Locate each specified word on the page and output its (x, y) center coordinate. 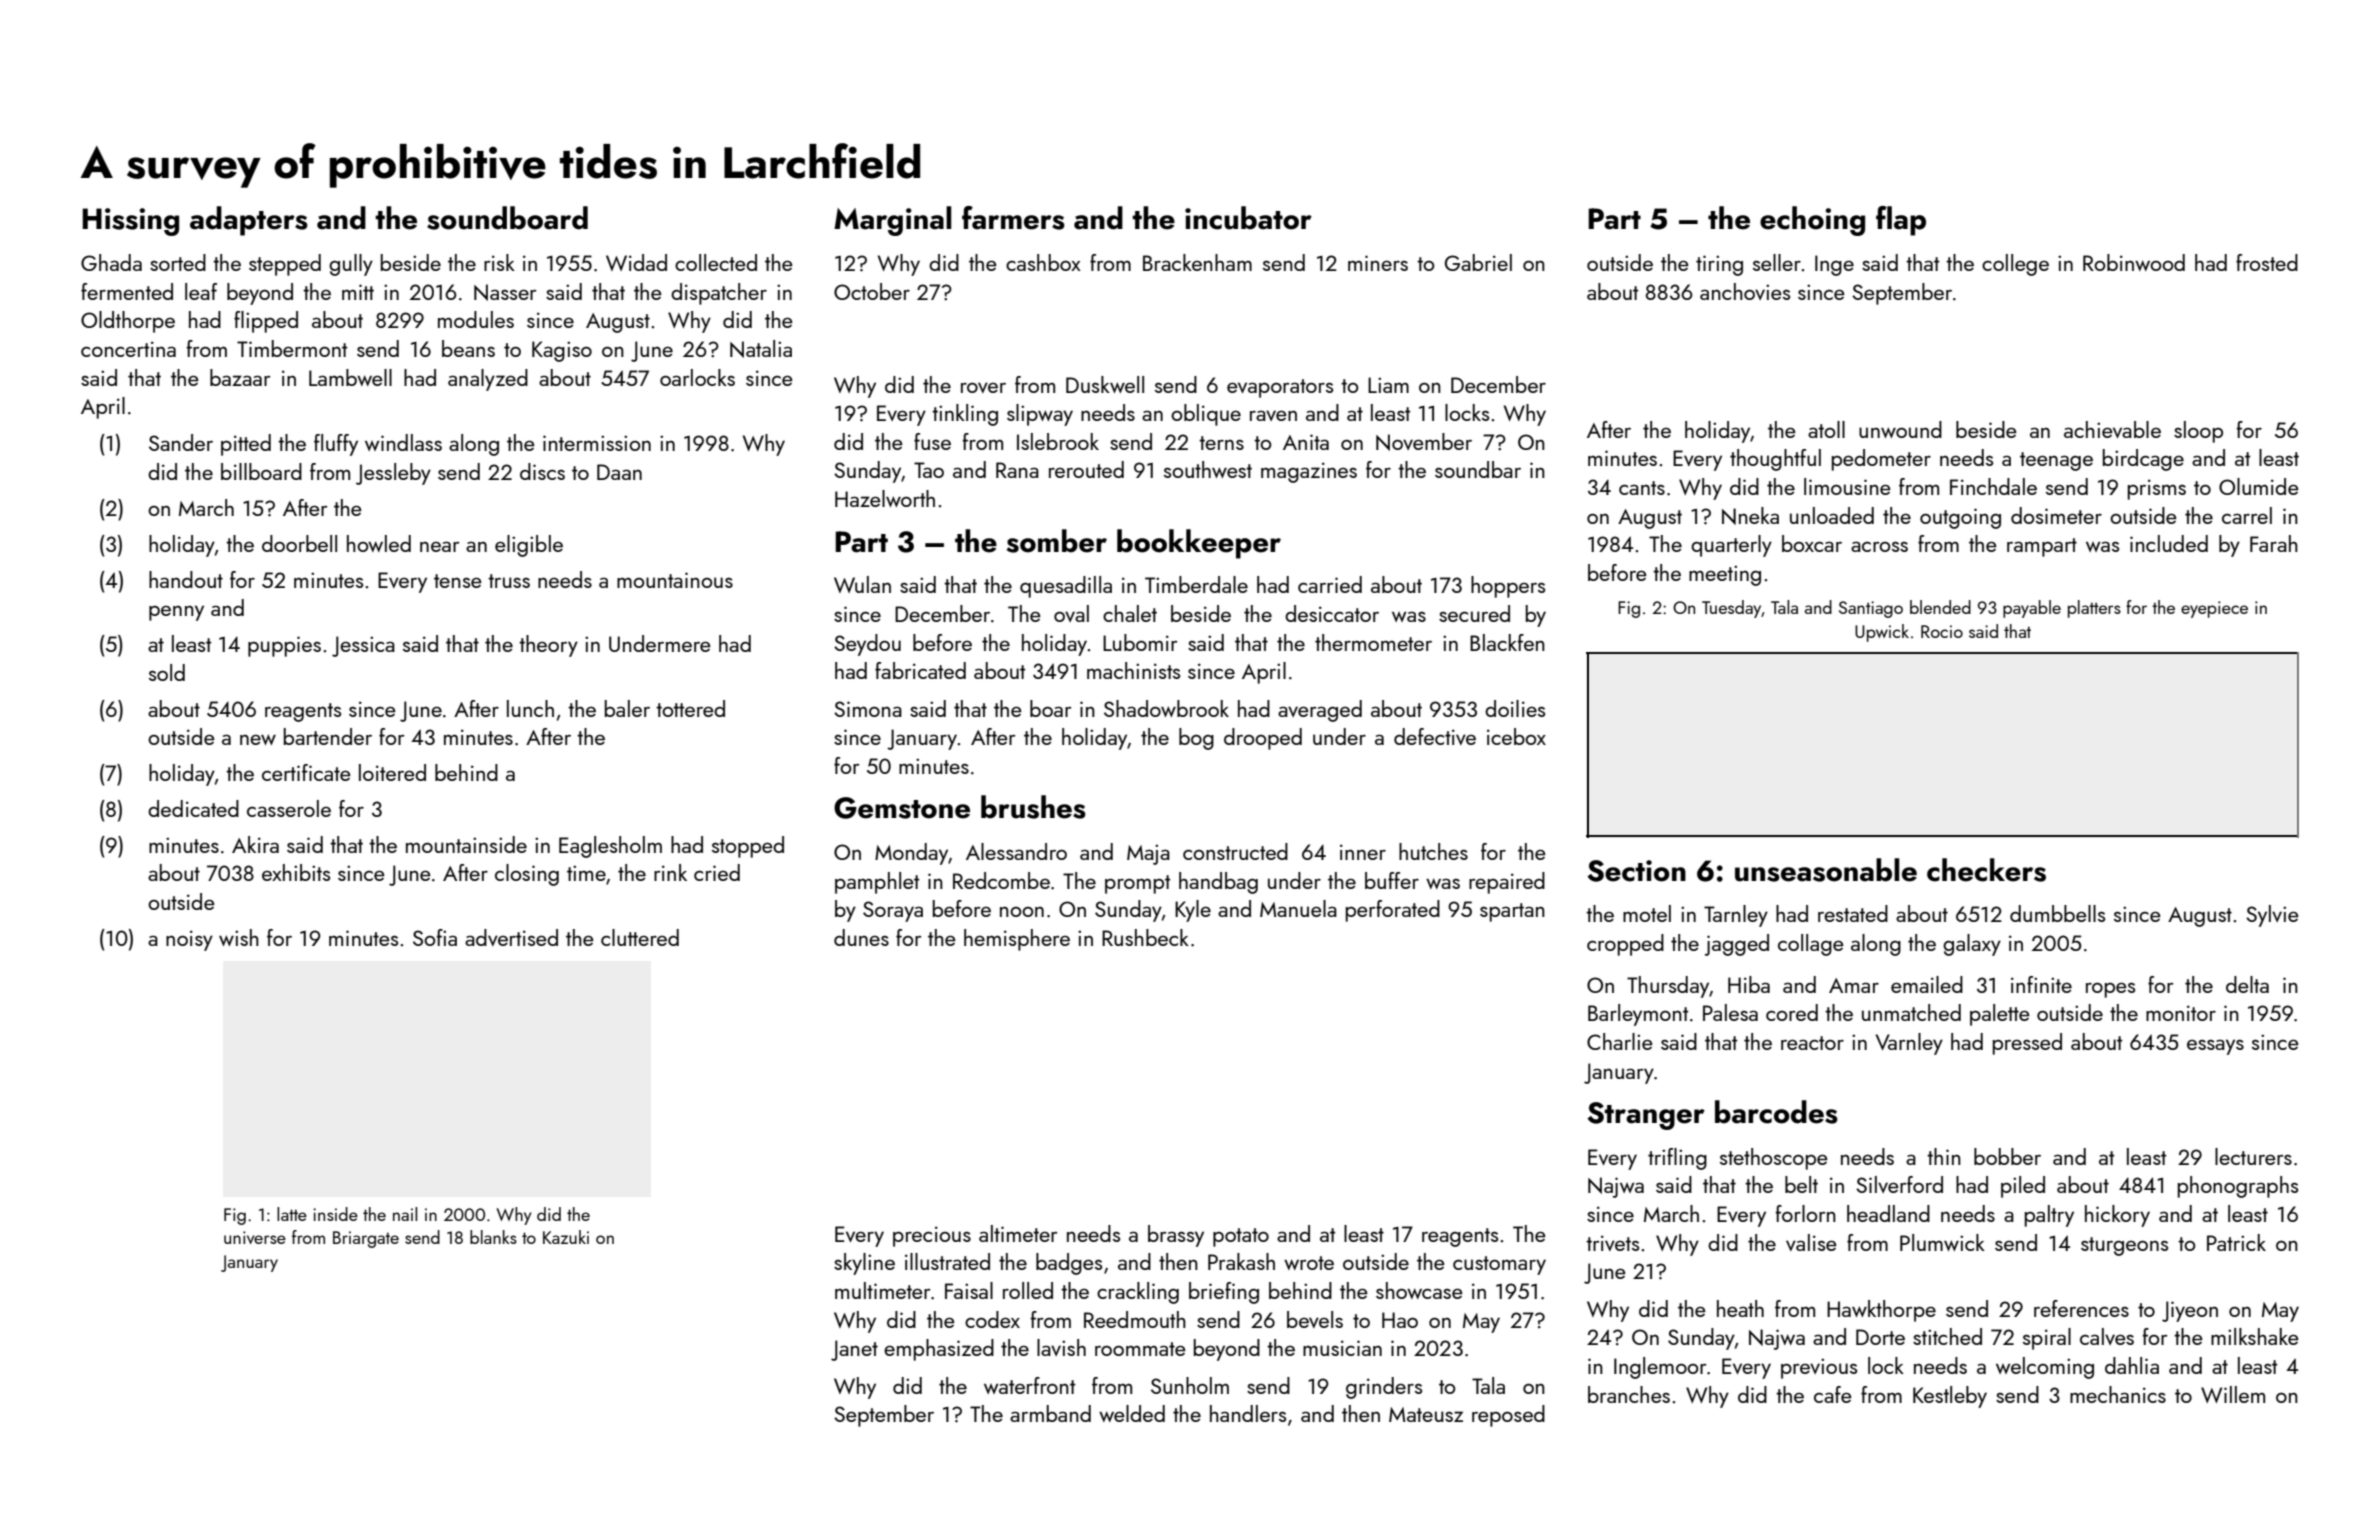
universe (255, 1237)
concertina (128, 349)
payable (2032, 609)
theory (548, 646)
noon (1022, 912)
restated (1853, 913)
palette (2000, 1015)
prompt (1137, 884)
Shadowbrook (1166, 708)
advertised (511, 937)
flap (1901, 221)
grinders (1384, 1388)
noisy (189, 940)
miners (1378, 263)
